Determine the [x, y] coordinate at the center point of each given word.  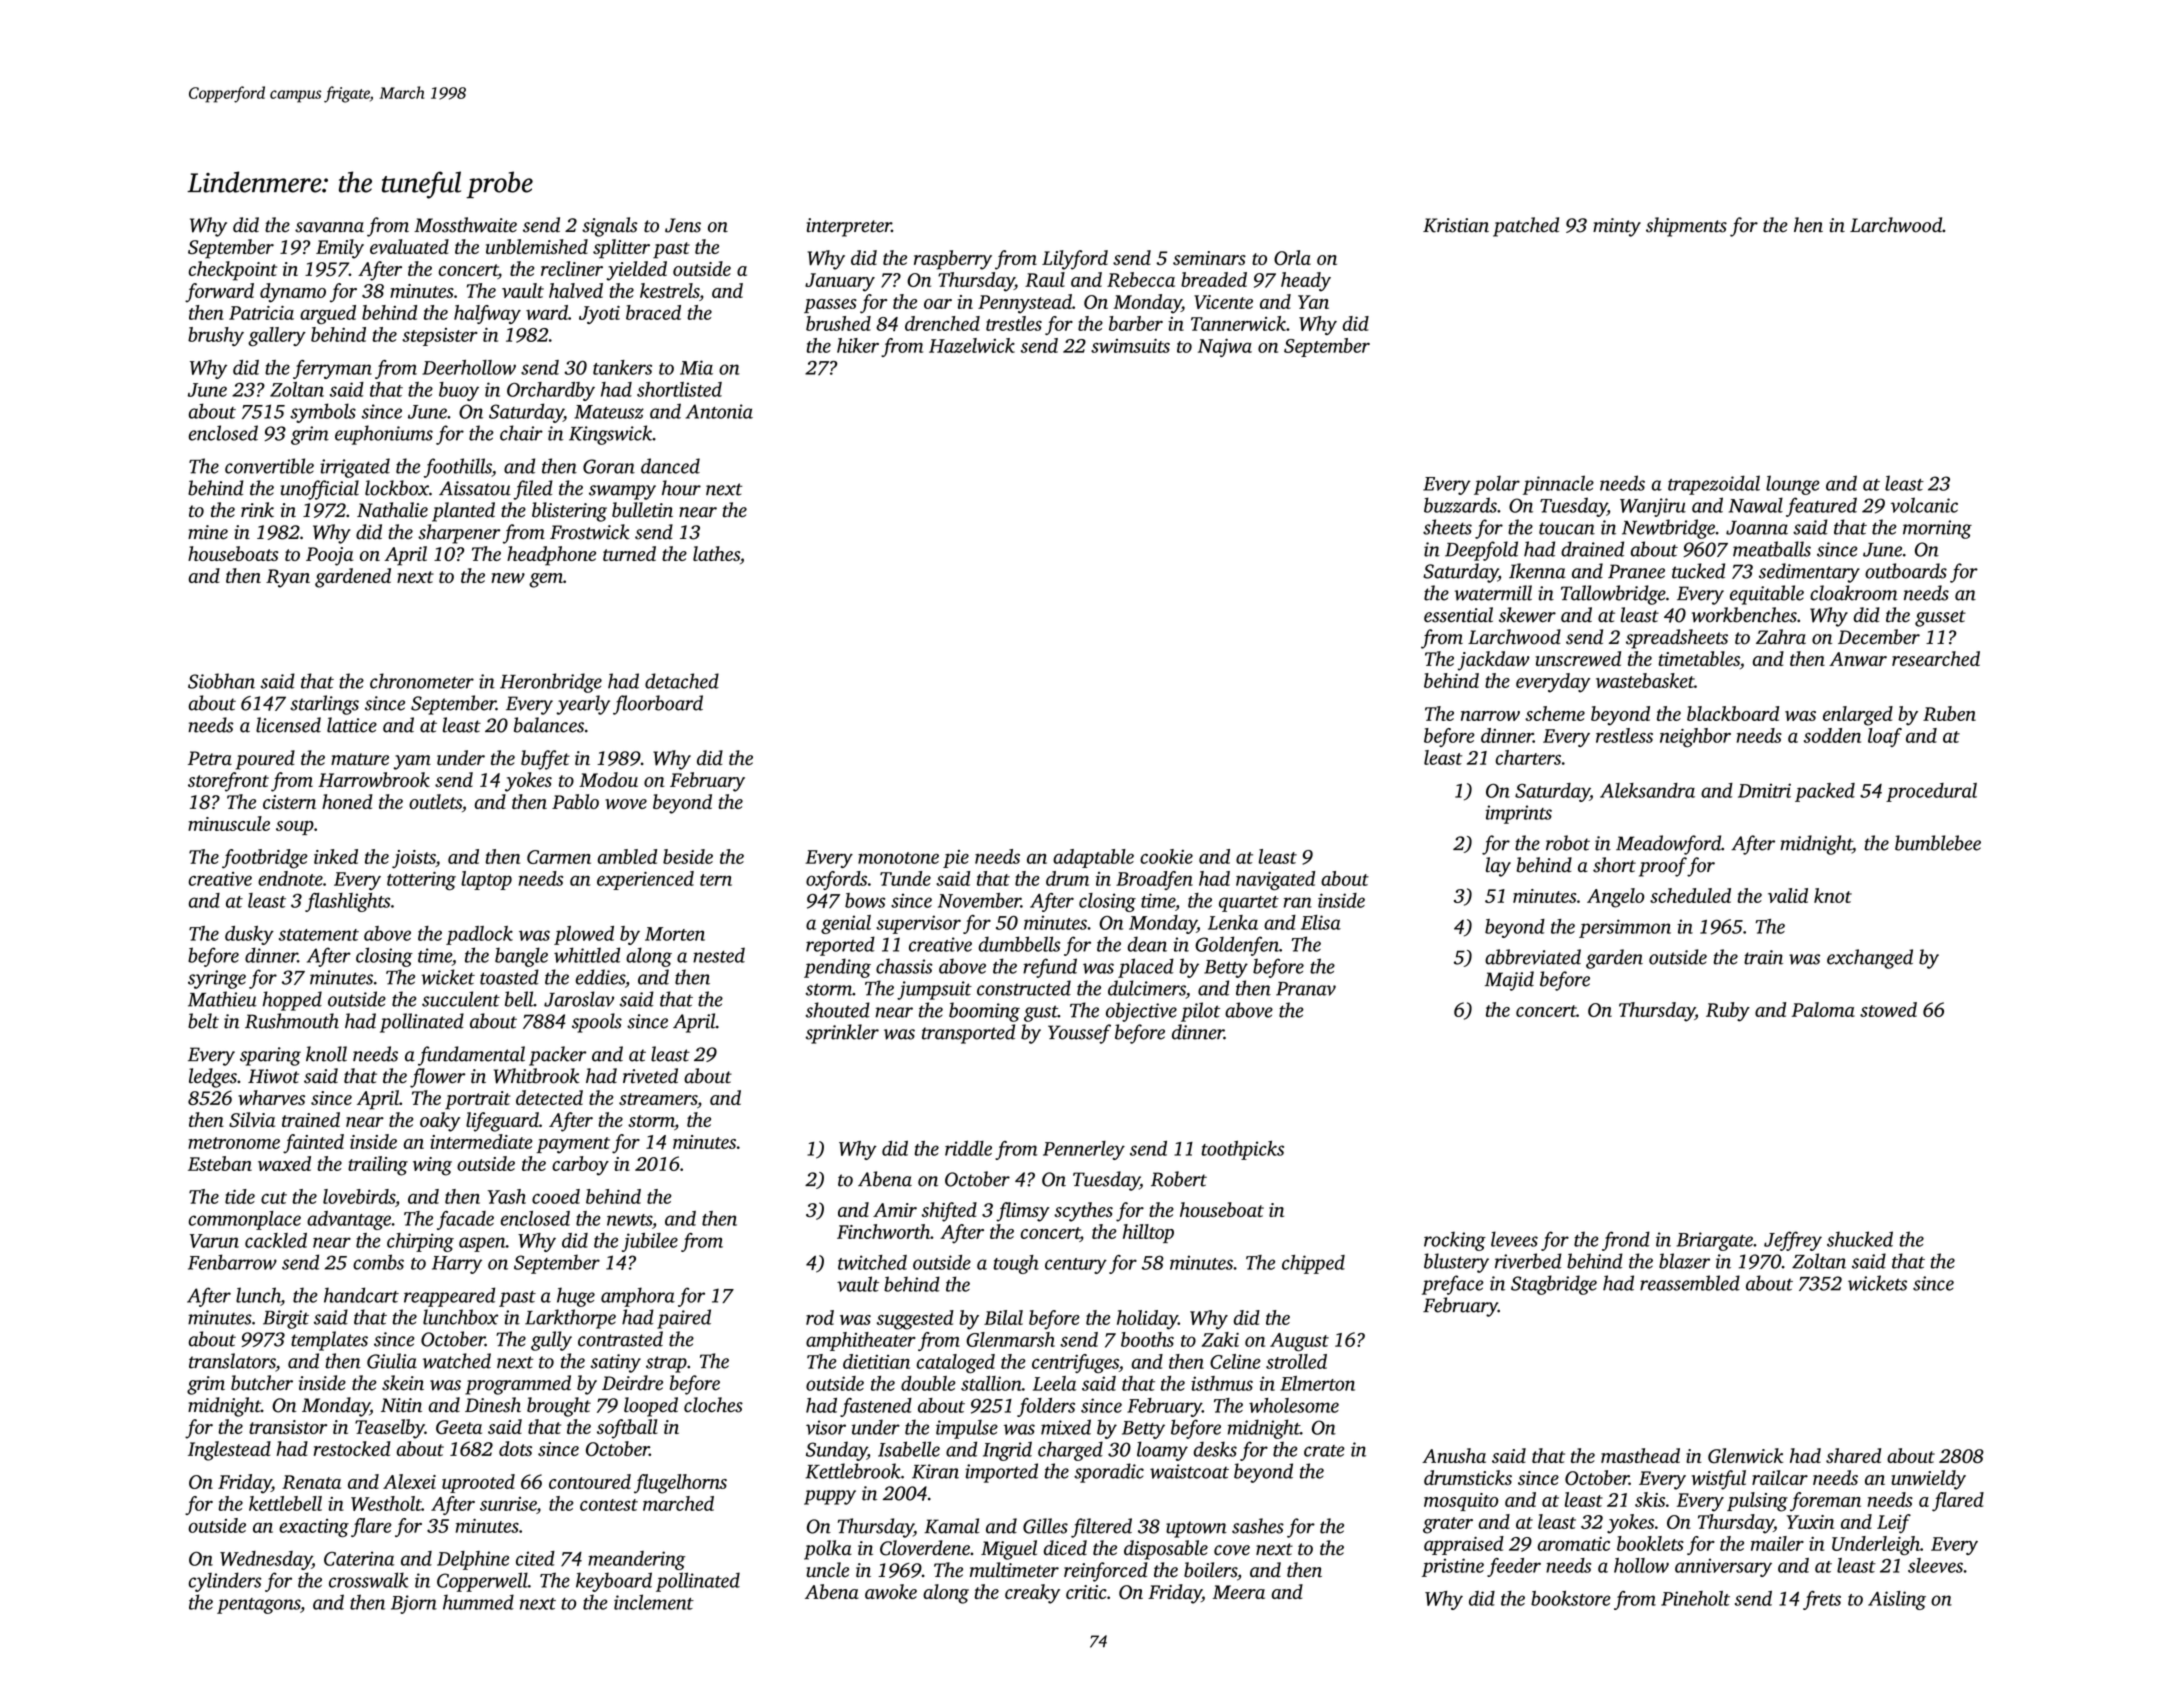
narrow [1490, 716]
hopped [292, 1001]
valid [1788, 895]
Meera [1239, 1592]
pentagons [258, 1606]
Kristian [1456, 225]
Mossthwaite [465, 225]
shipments [1686, 227]
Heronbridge [551, 683]
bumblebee [1938, 843]
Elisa [1321, 922]
